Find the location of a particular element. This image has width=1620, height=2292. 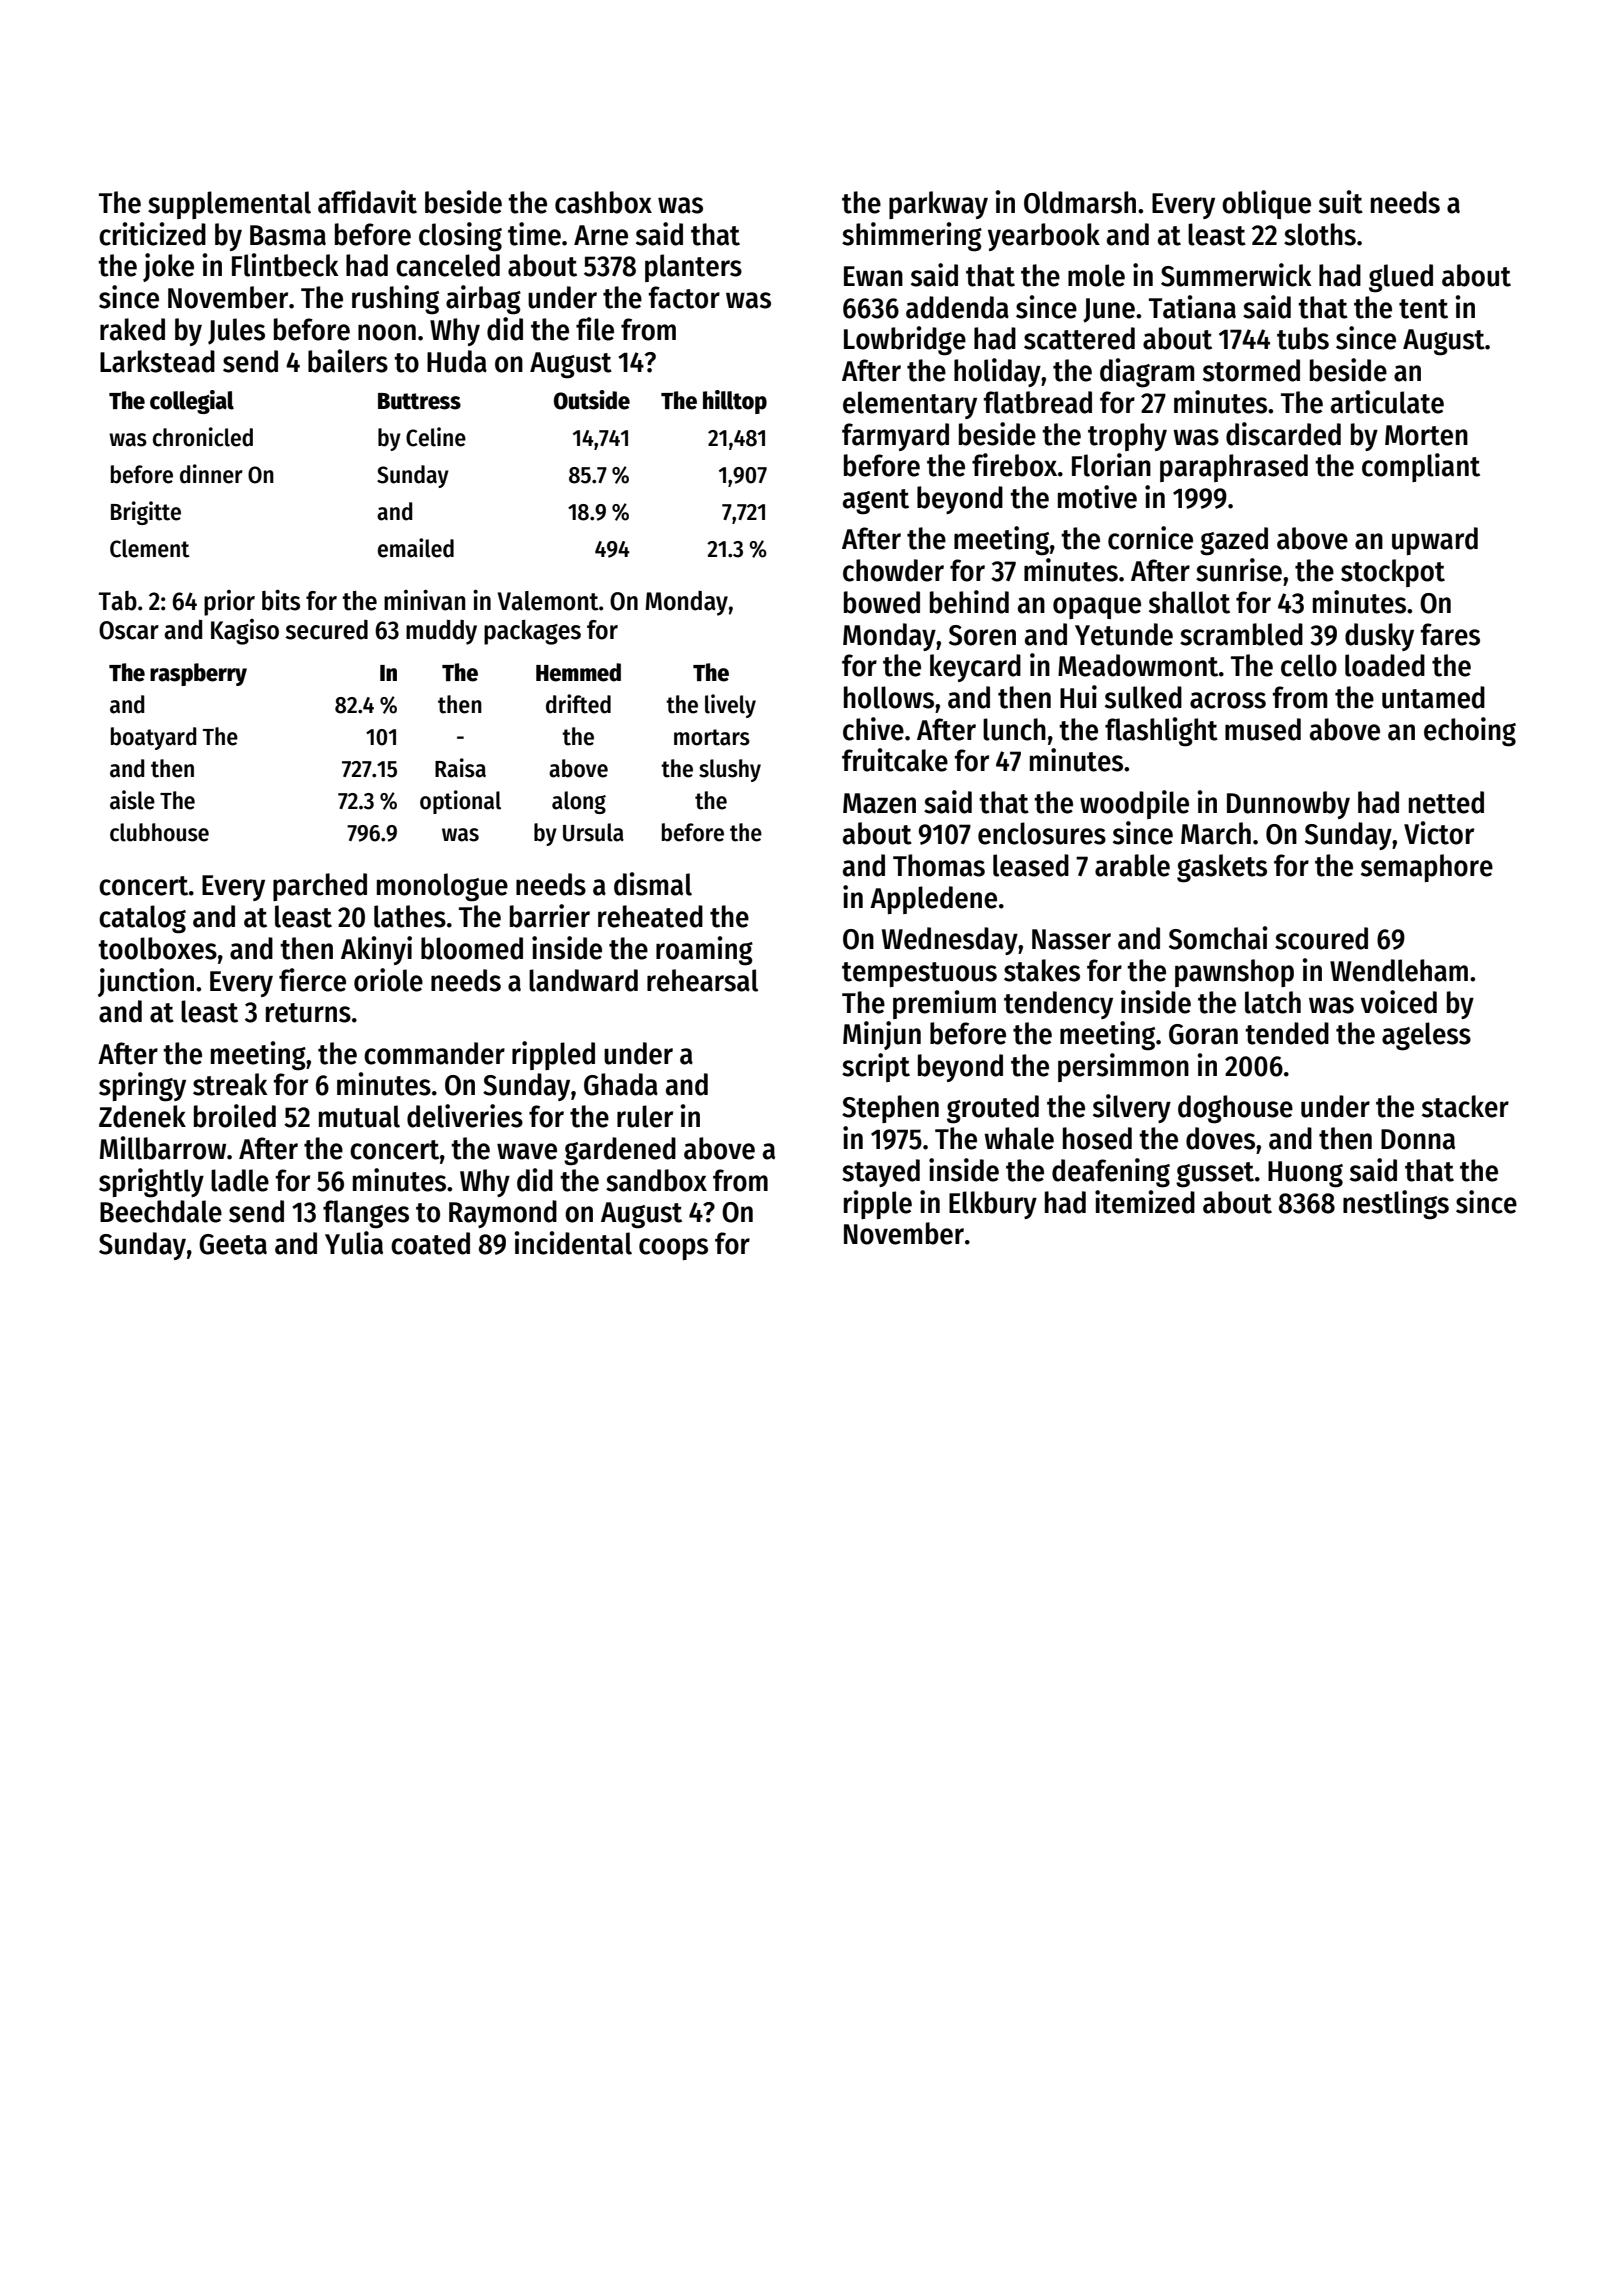

Dunnowby is located at coordinates (1288, 805).
